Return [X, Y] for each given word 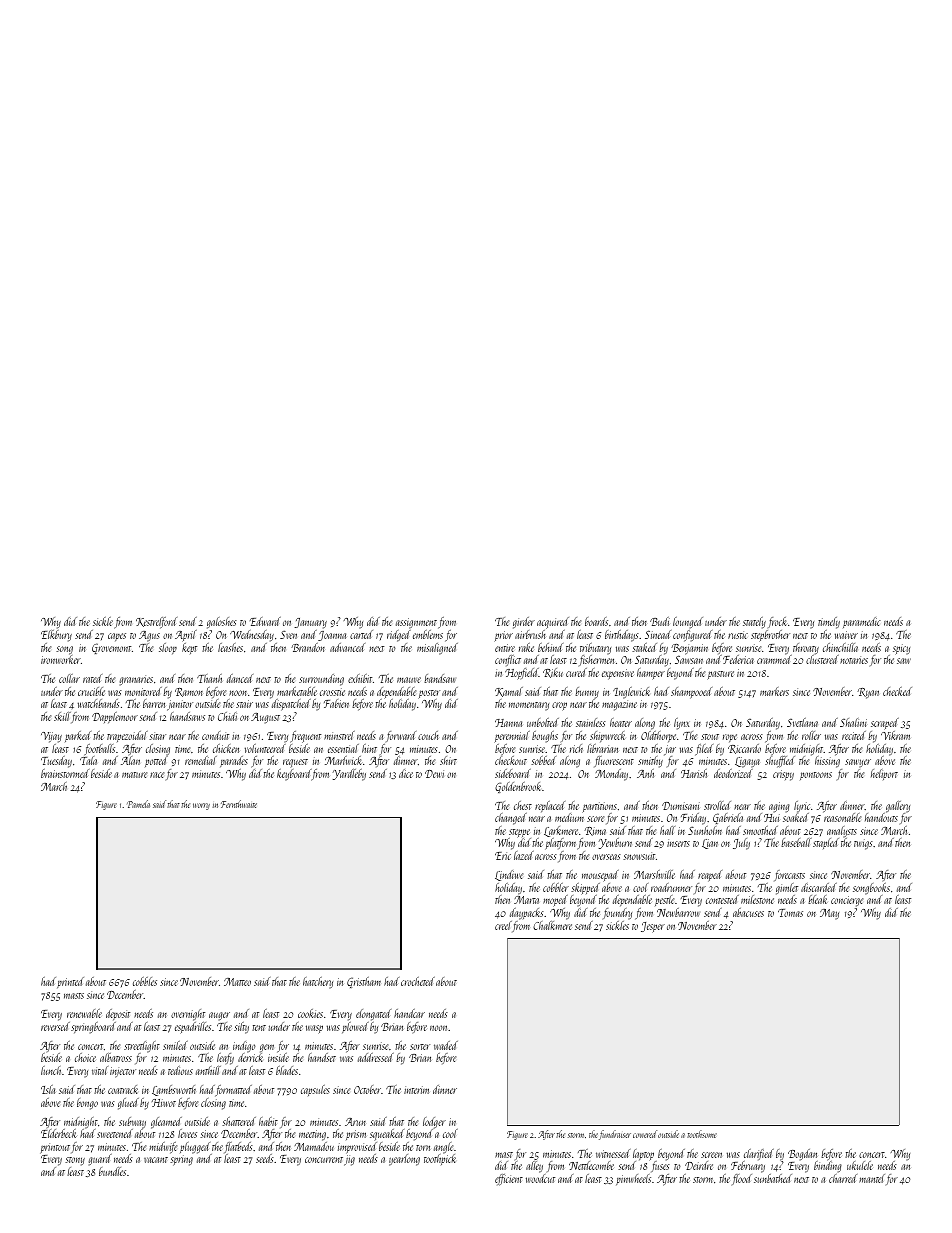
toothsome [702, 1134]
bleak [817, 899]
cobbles [145, 981]
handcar [409, 1013]
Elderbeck [59, 1133]
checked [897, 691]
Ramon [189, 692]
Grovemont [111, 648]
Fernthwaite [239, 804]
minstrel [339, 735]
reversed [55, 1026]
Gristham [364, 982]
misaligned [437, 649]
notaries [854, 660]
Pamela [138, 804]
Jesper [653, 927]
